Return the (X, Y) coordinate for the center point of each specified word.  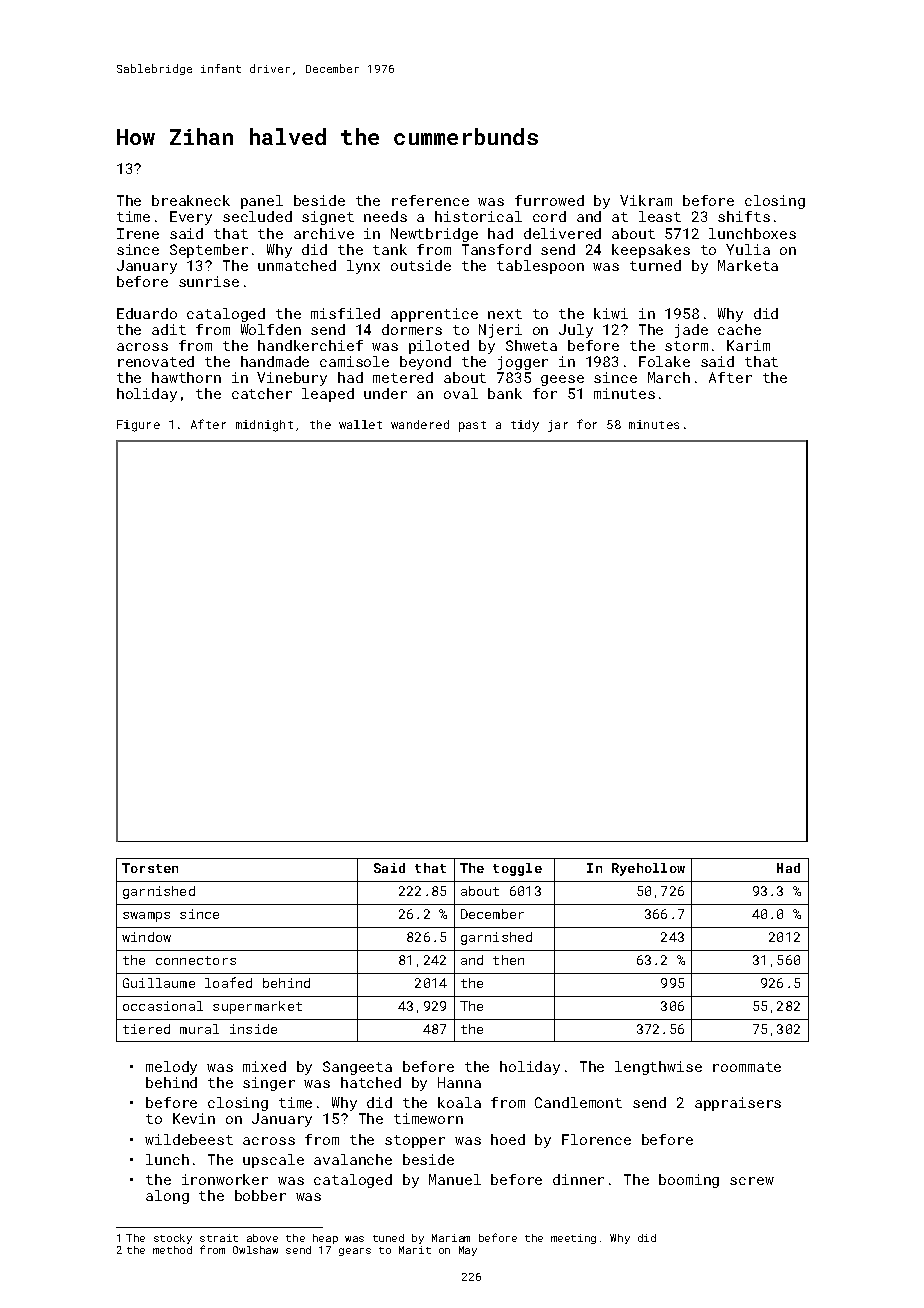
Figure (138, 426)
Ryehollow (648, 869)
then (508, 960)
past (472, 426)
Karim (748, 345)
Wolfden (271, 329)
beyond (425, 363)
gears (355, 1252)
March (669, 377)
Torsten (150, 868)
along (167, 1197)
